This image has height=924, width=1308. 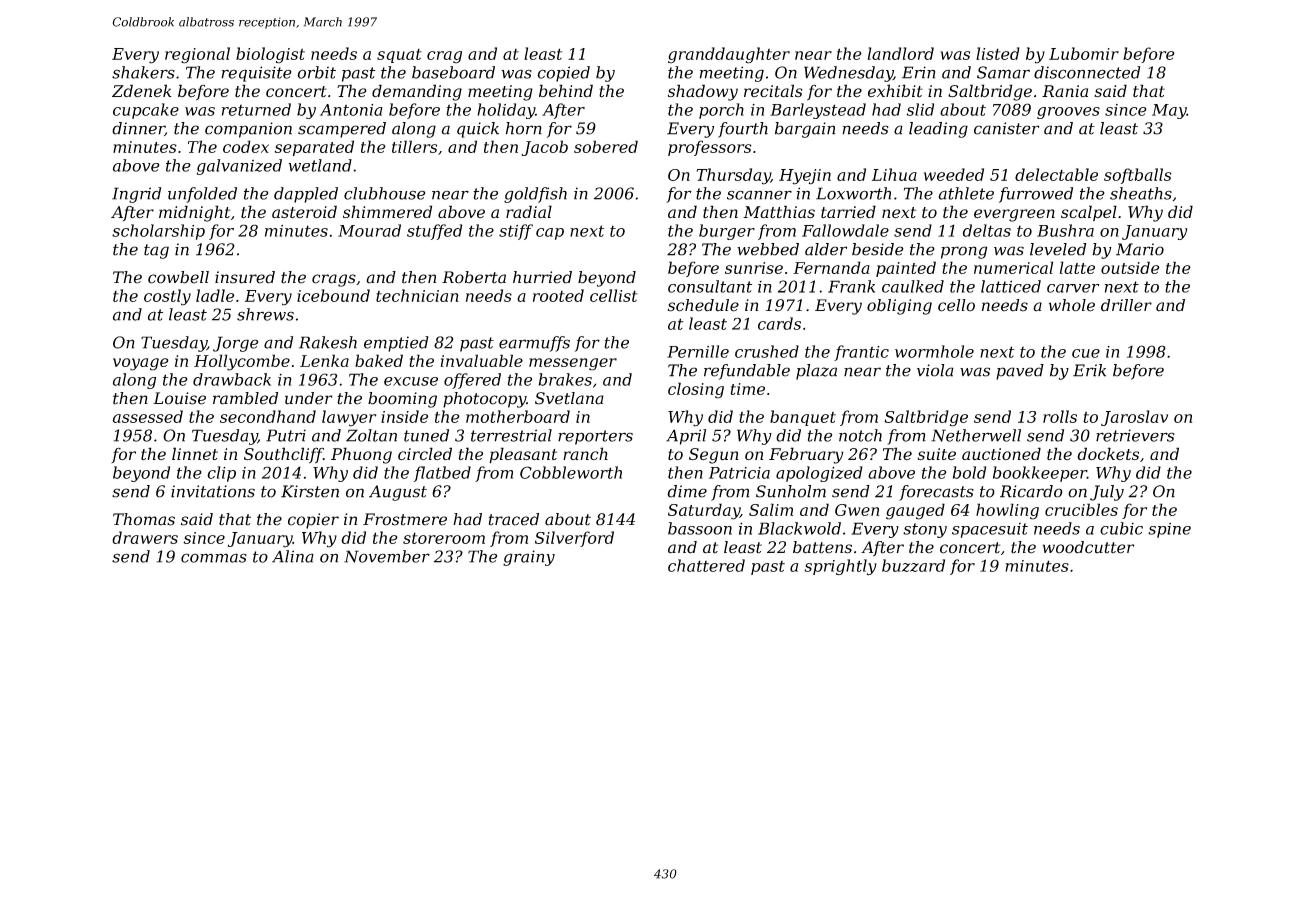 I want to click on squat, so click(x=399, y=56).
